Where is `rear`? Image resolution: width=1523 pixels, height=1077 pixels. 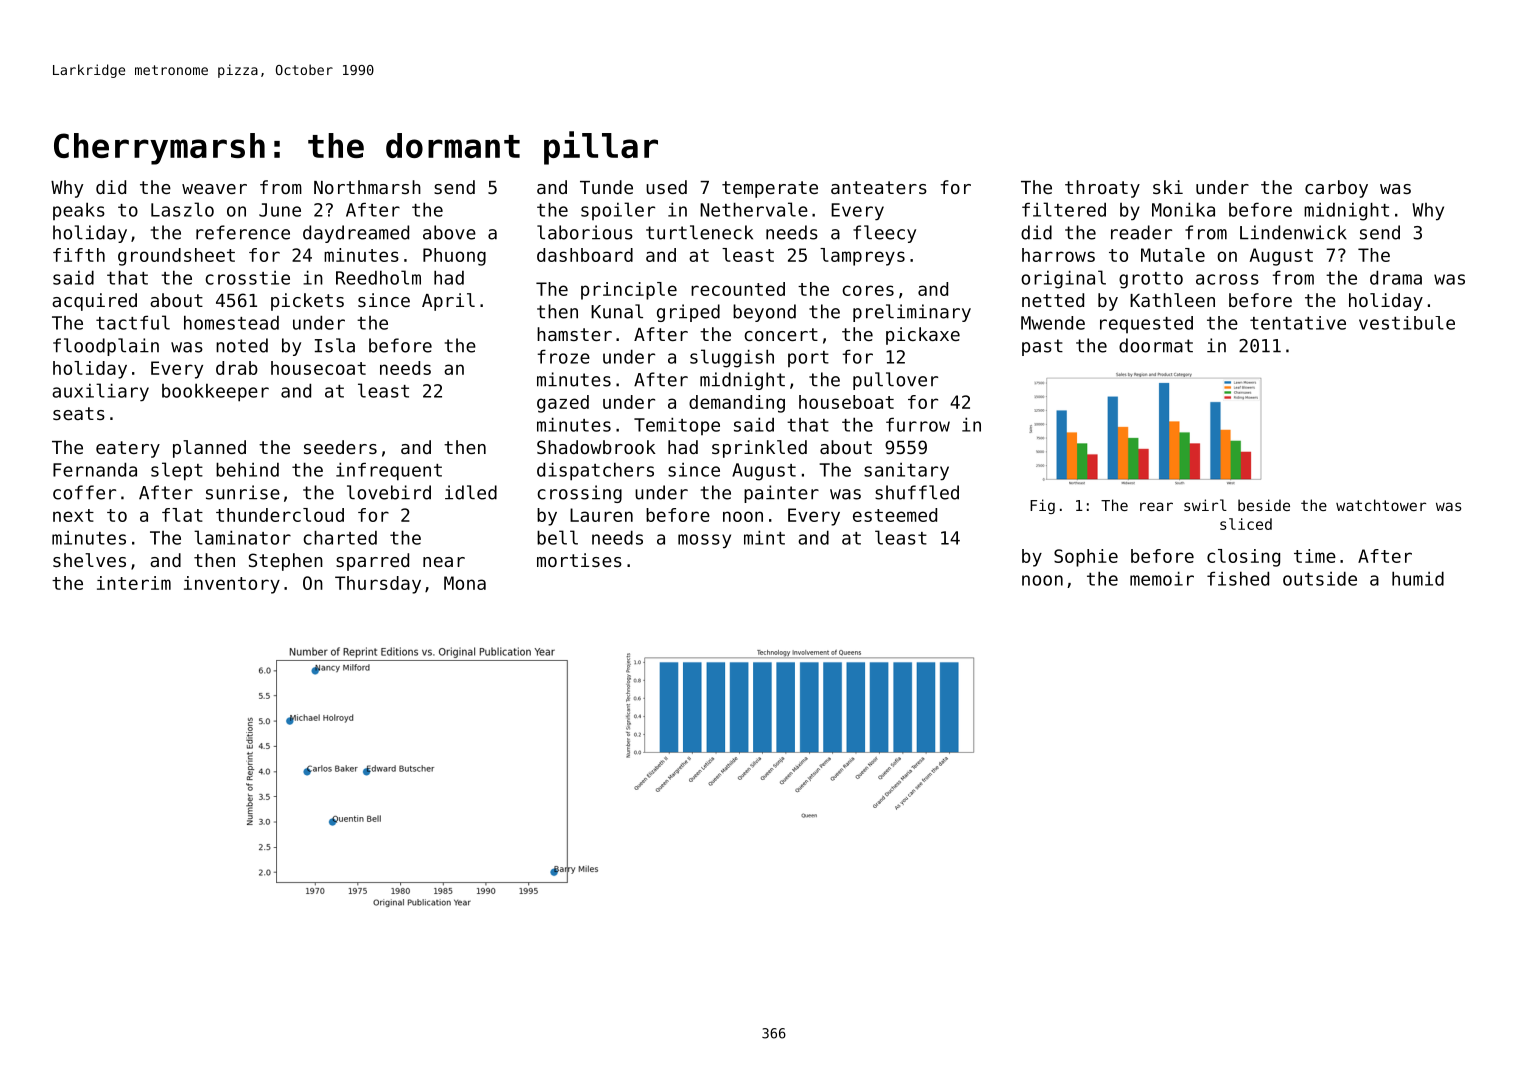
rear is located at coordinates (1156, 506).
